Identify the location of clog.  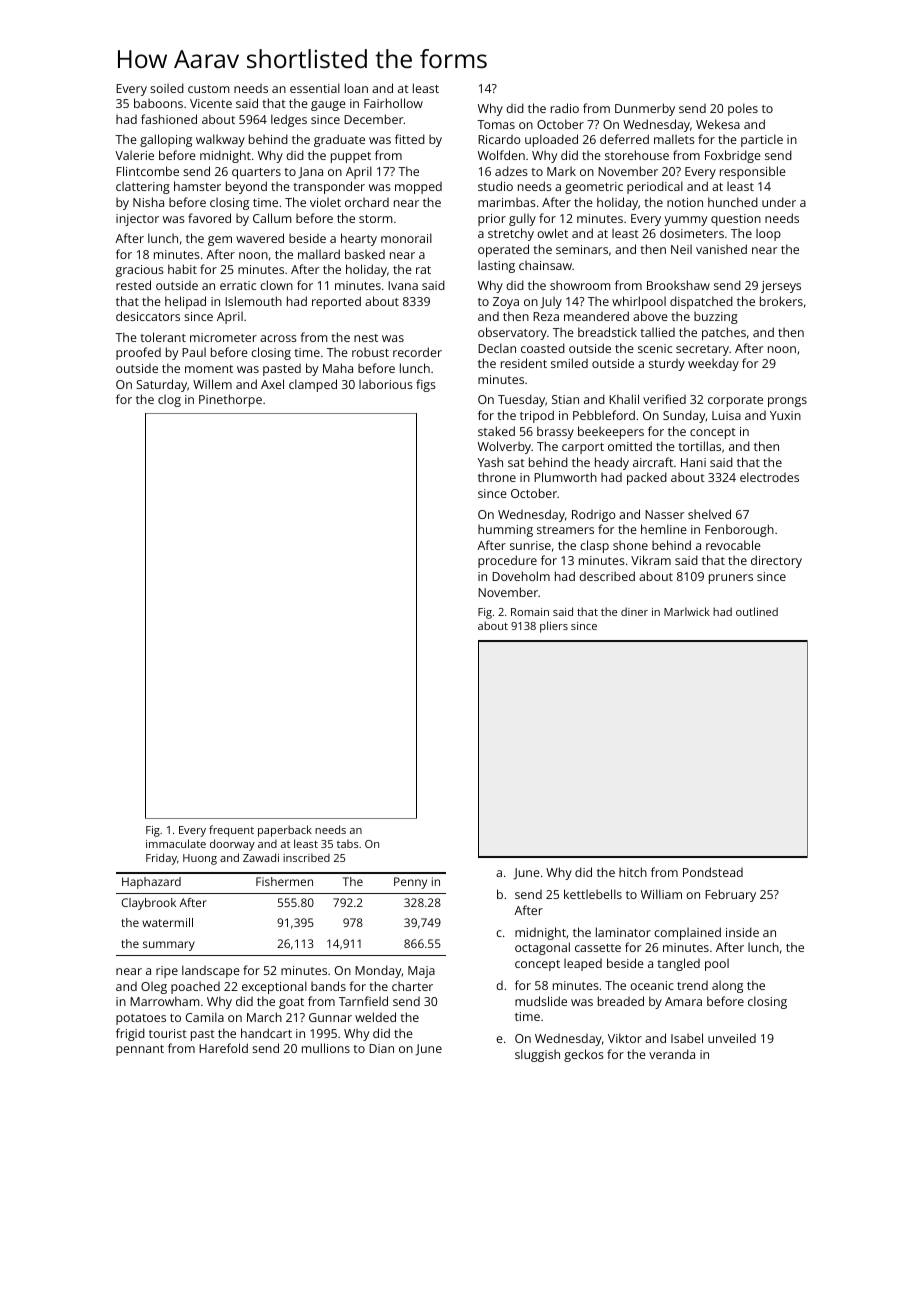
(169, 400).
